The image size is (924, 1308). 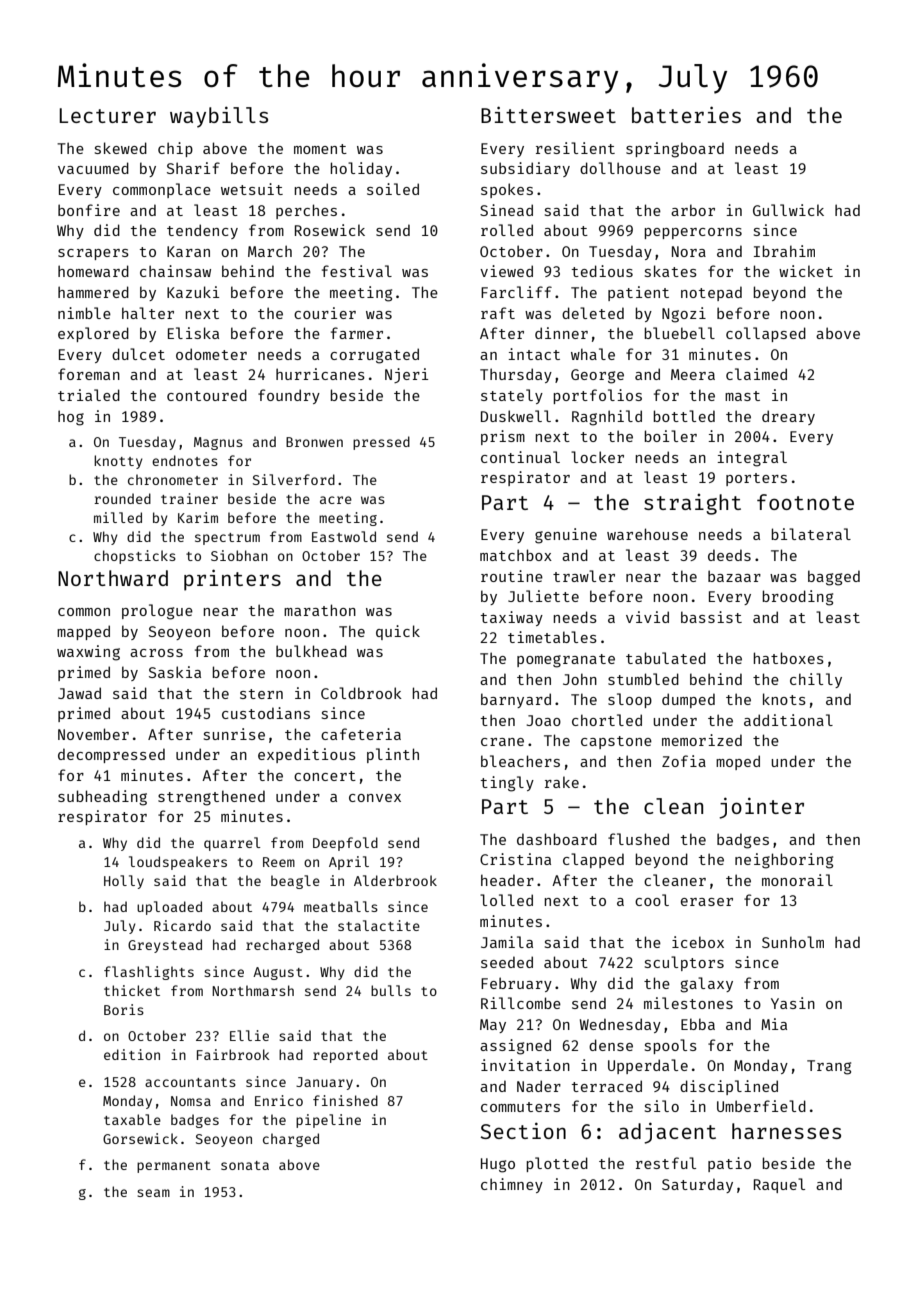 I want to click on Saskia, so click(x=175, y=672).
